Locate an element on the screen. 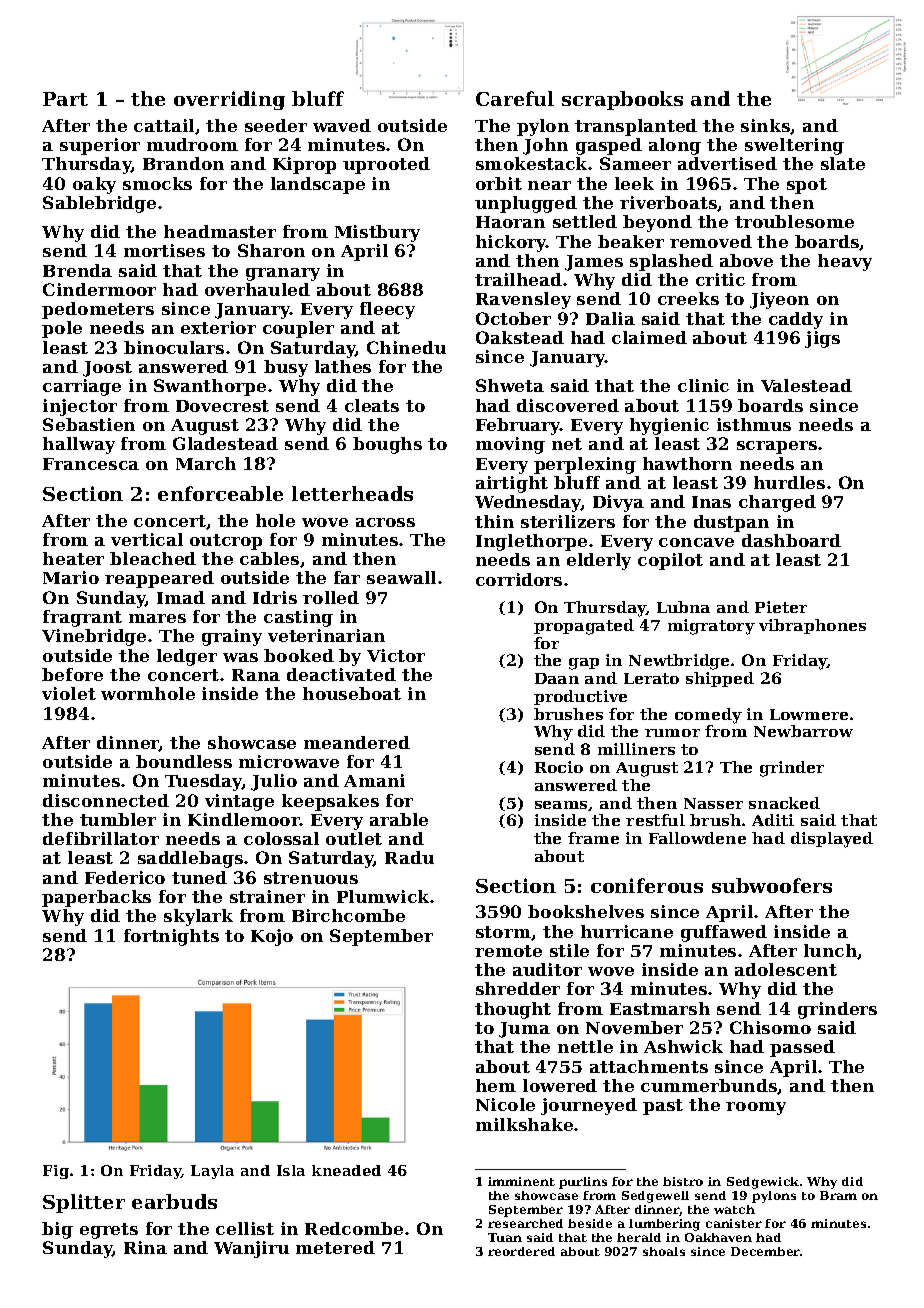 This screenshot has height=1308, width=924. riverboats is located at coordinates (669, 203).
